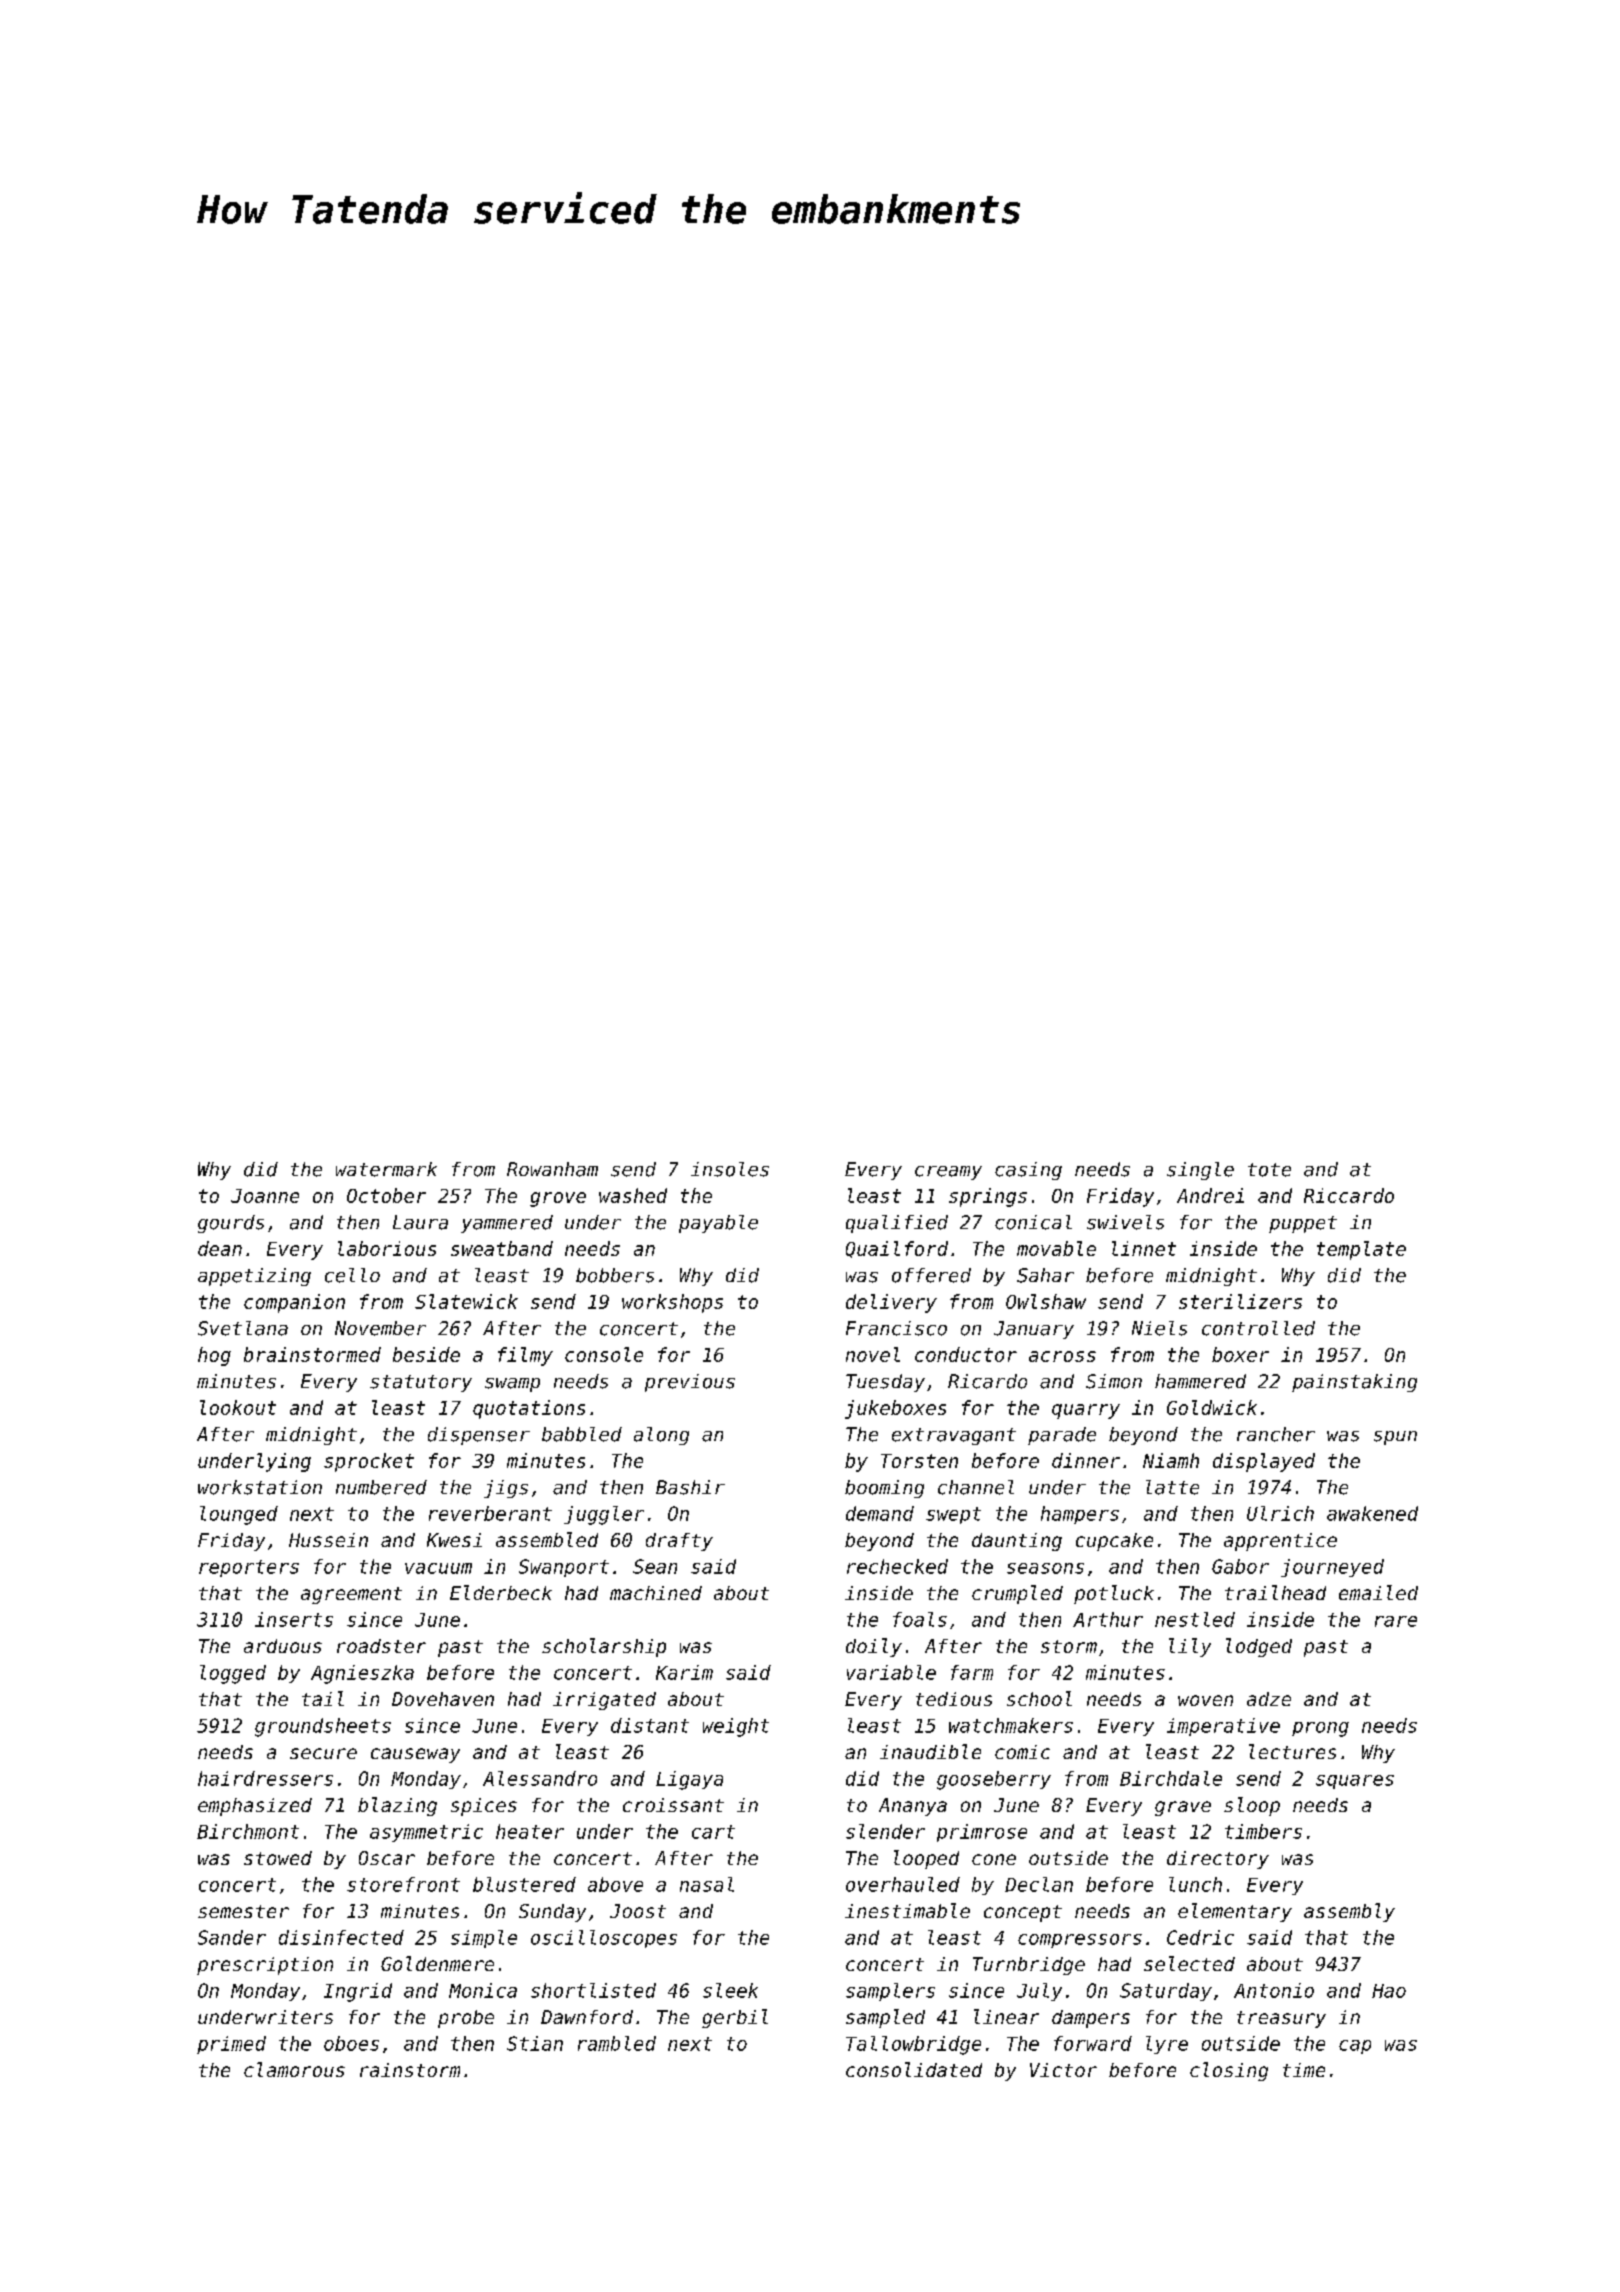  I want to click on doily, so click(874, 1647).
